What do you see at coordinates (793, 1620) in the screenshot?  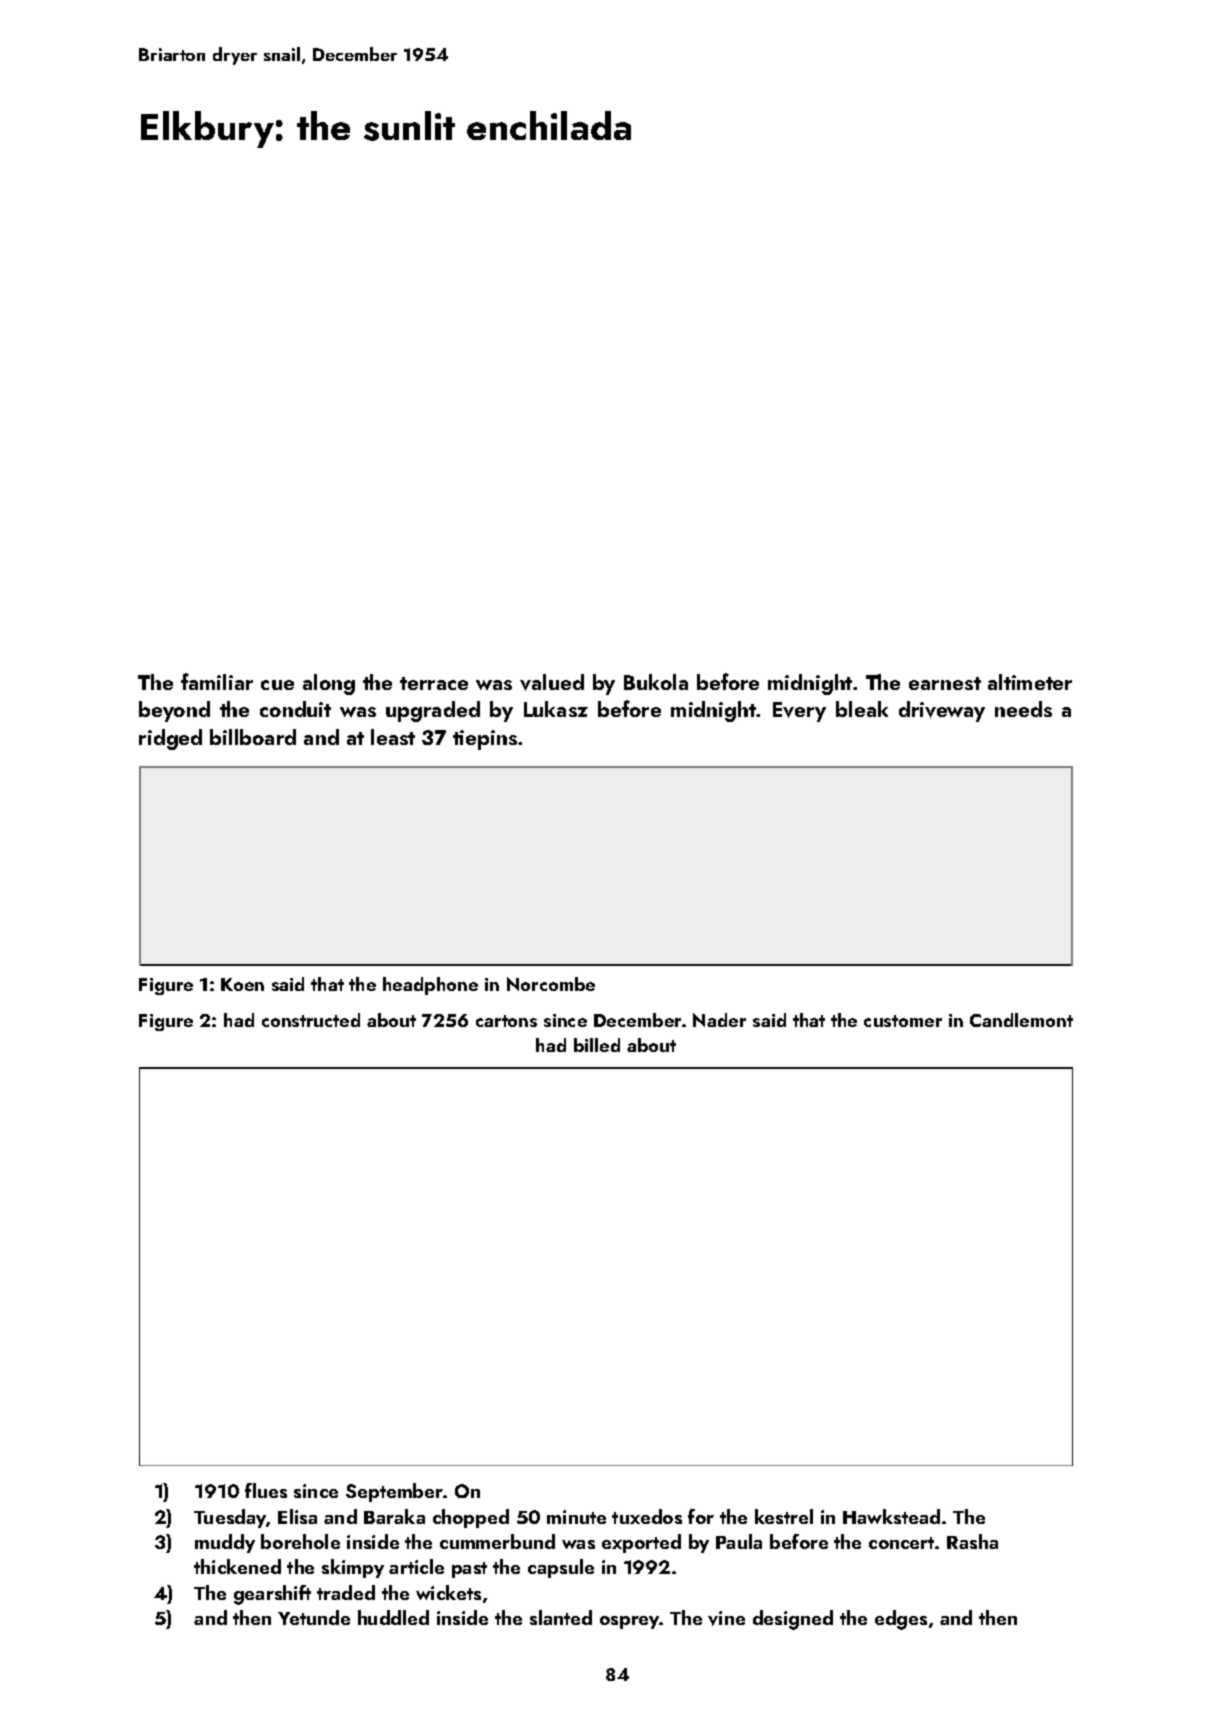 I see `designed` at bounding box center [793, 1620].
